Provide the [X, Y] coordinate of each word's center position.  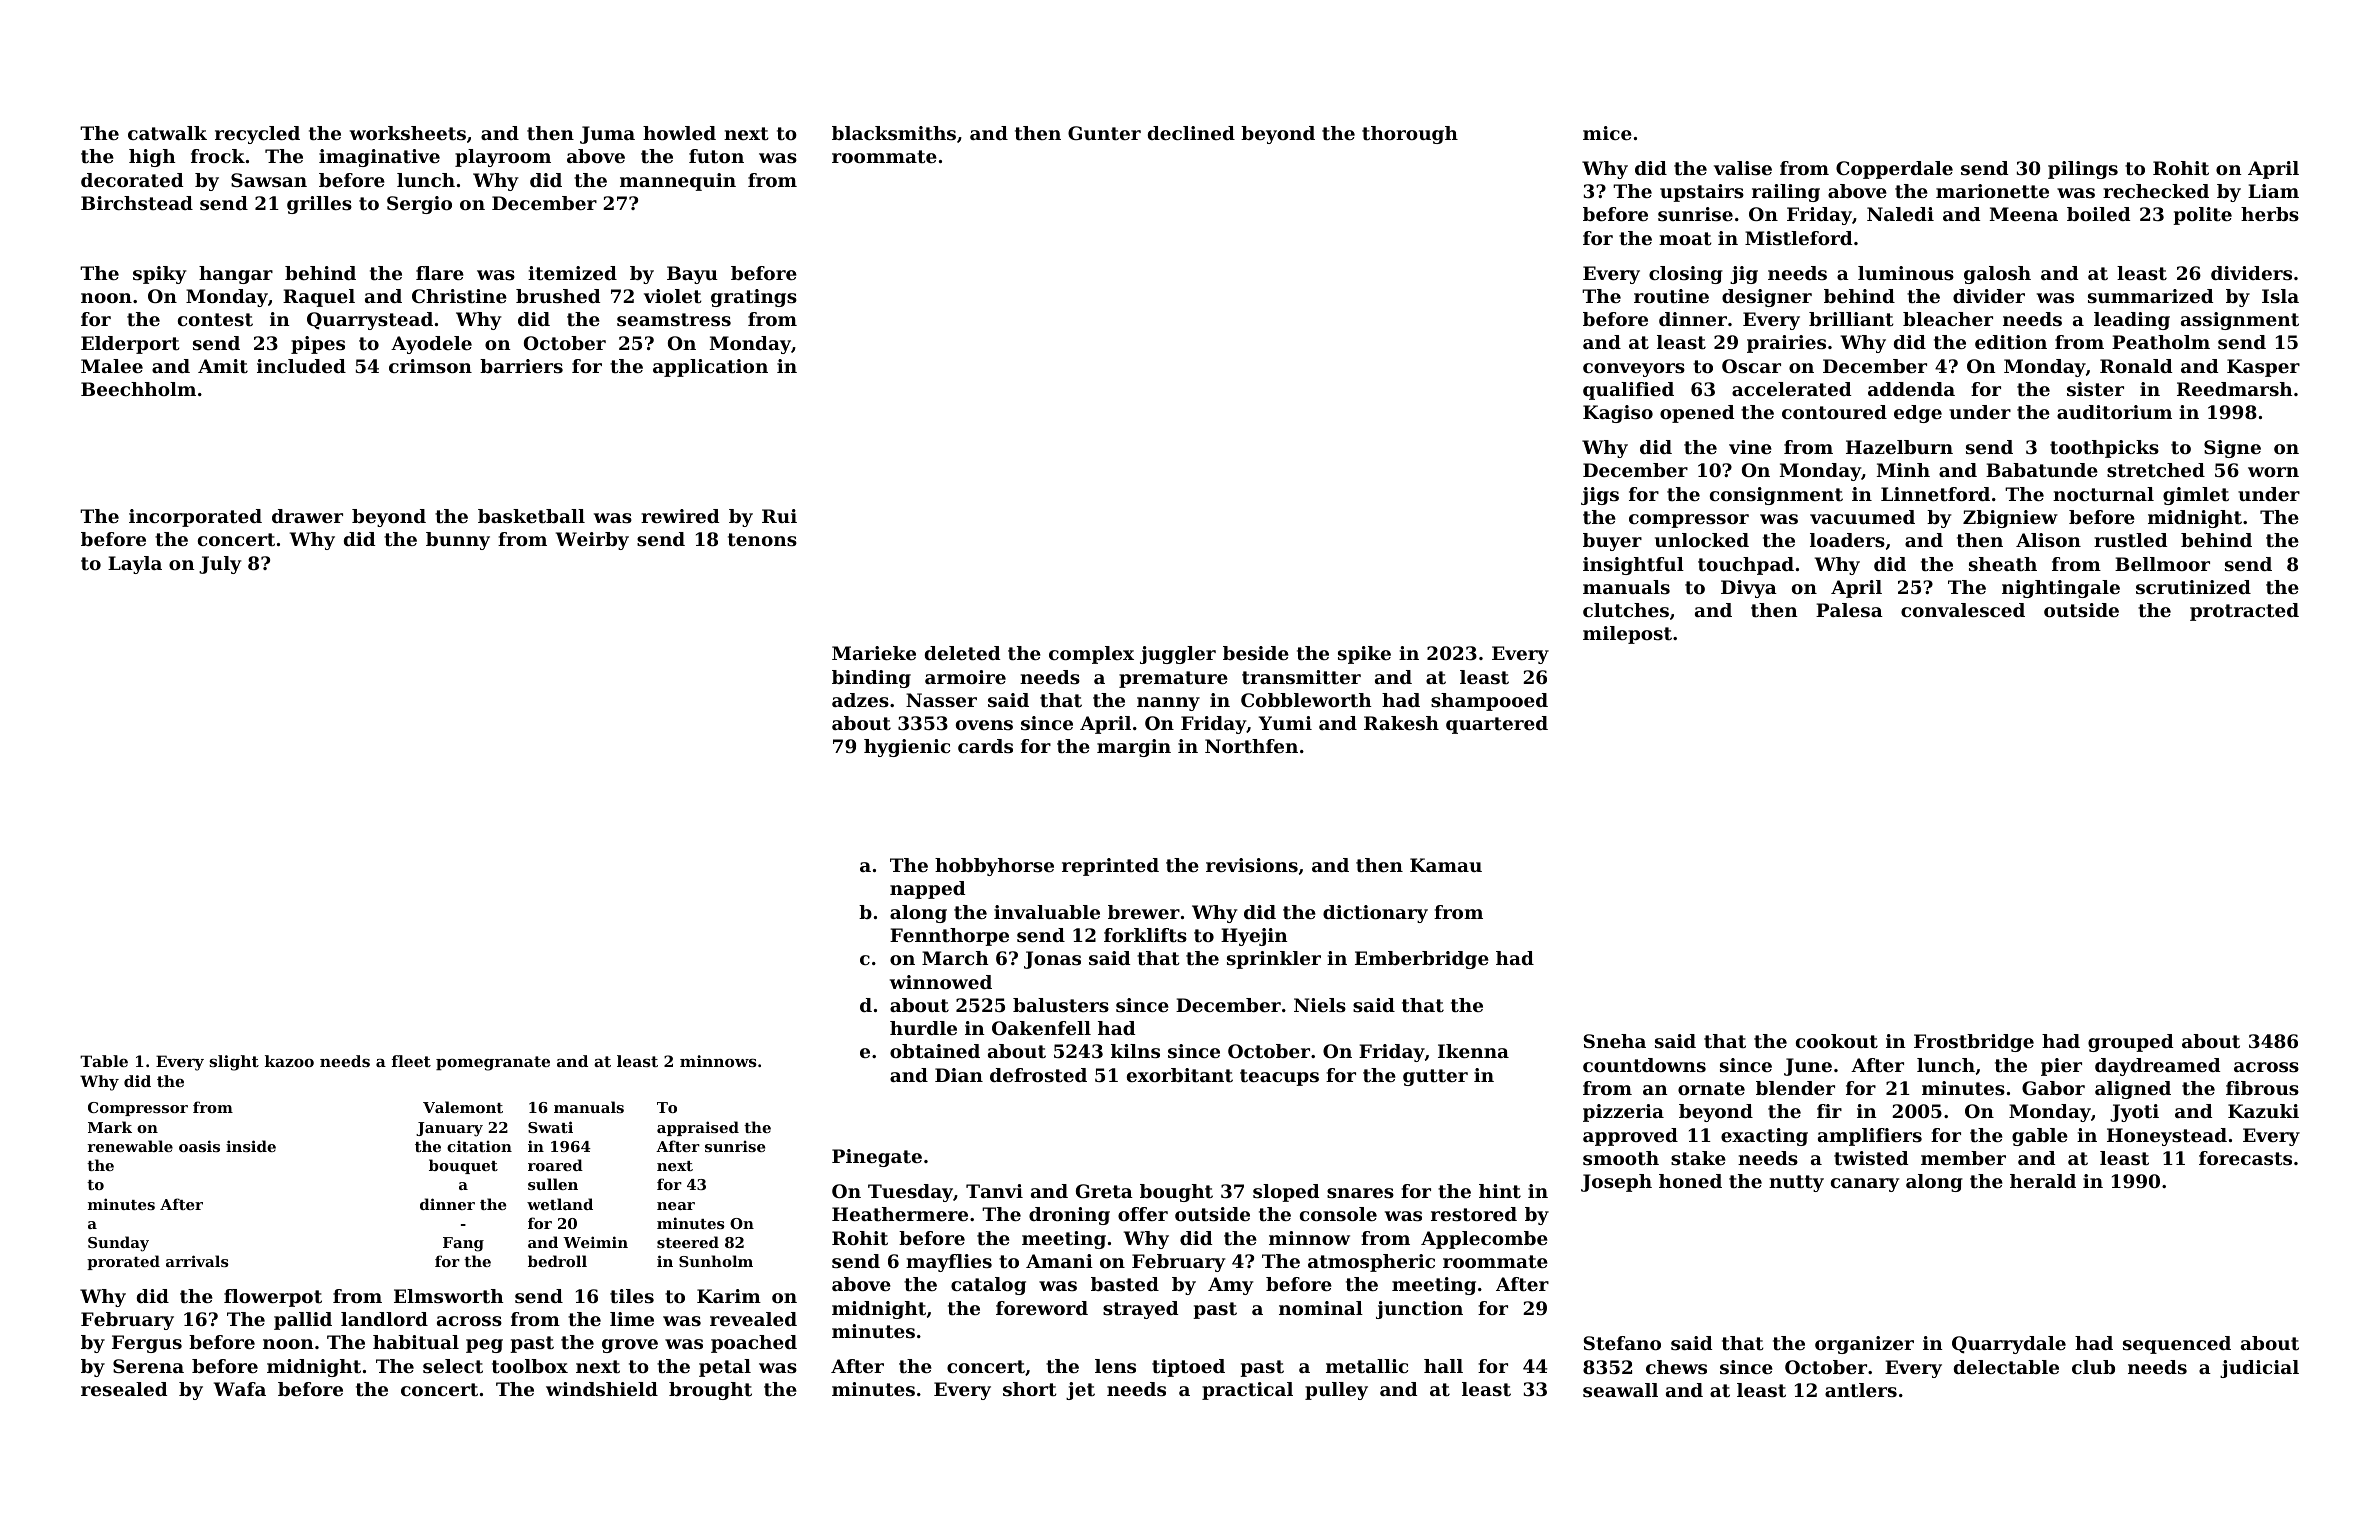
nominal [1321, 1308]
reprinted [1110, 867]
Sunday [118, 1244]
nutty [1796, 1183]
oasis [199, 1146]
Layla [135, 565]
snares [1360, 1193]
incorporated [195, 518]
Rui [779, 516]
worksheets [408, 133]
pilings [2083, 170]
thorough [1410, 135]
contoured [1834, 412]
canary [1865, 1185]
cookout [1837, 1041]
